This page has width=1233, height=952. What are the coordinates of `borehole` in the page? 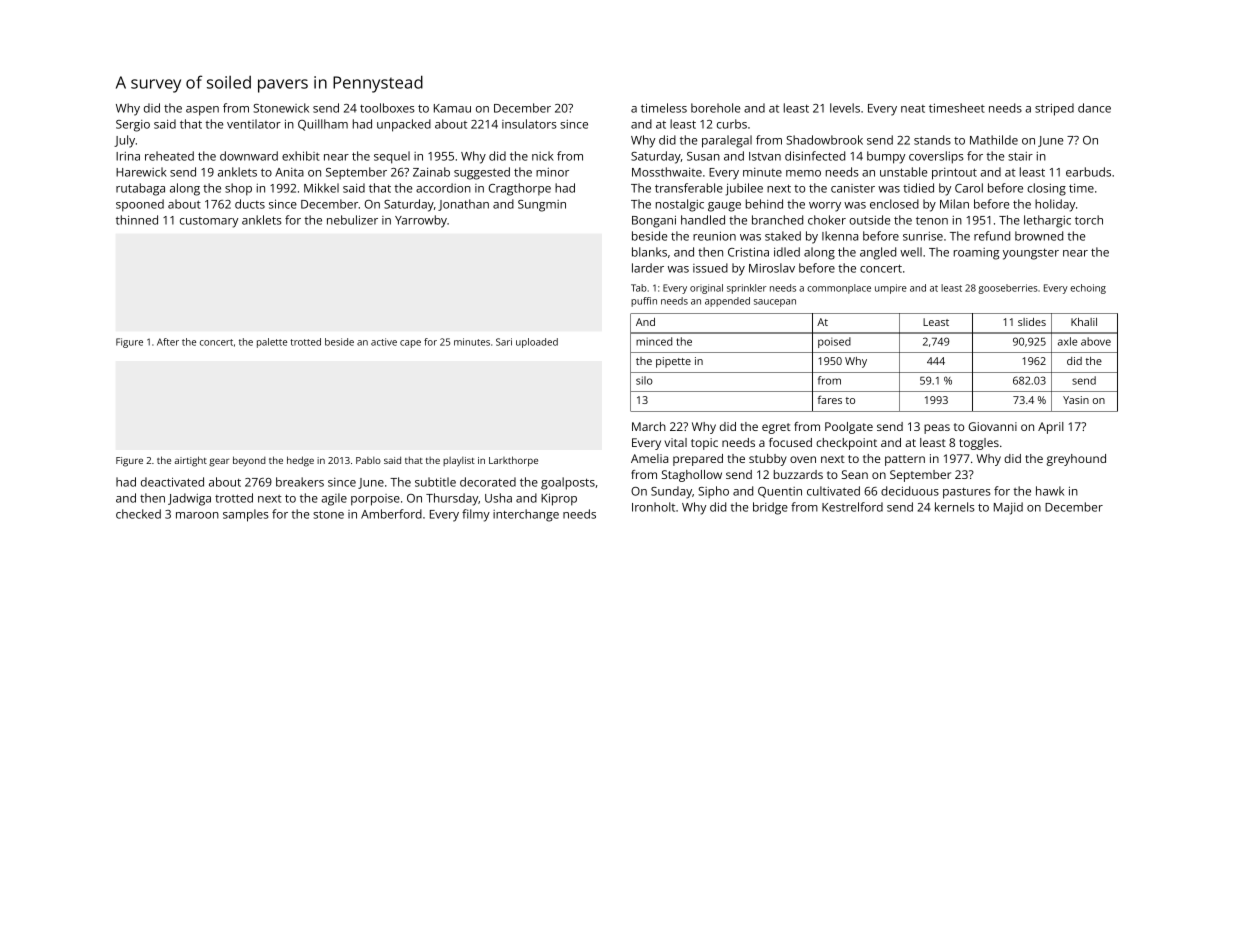 It's located at (715, 108).
